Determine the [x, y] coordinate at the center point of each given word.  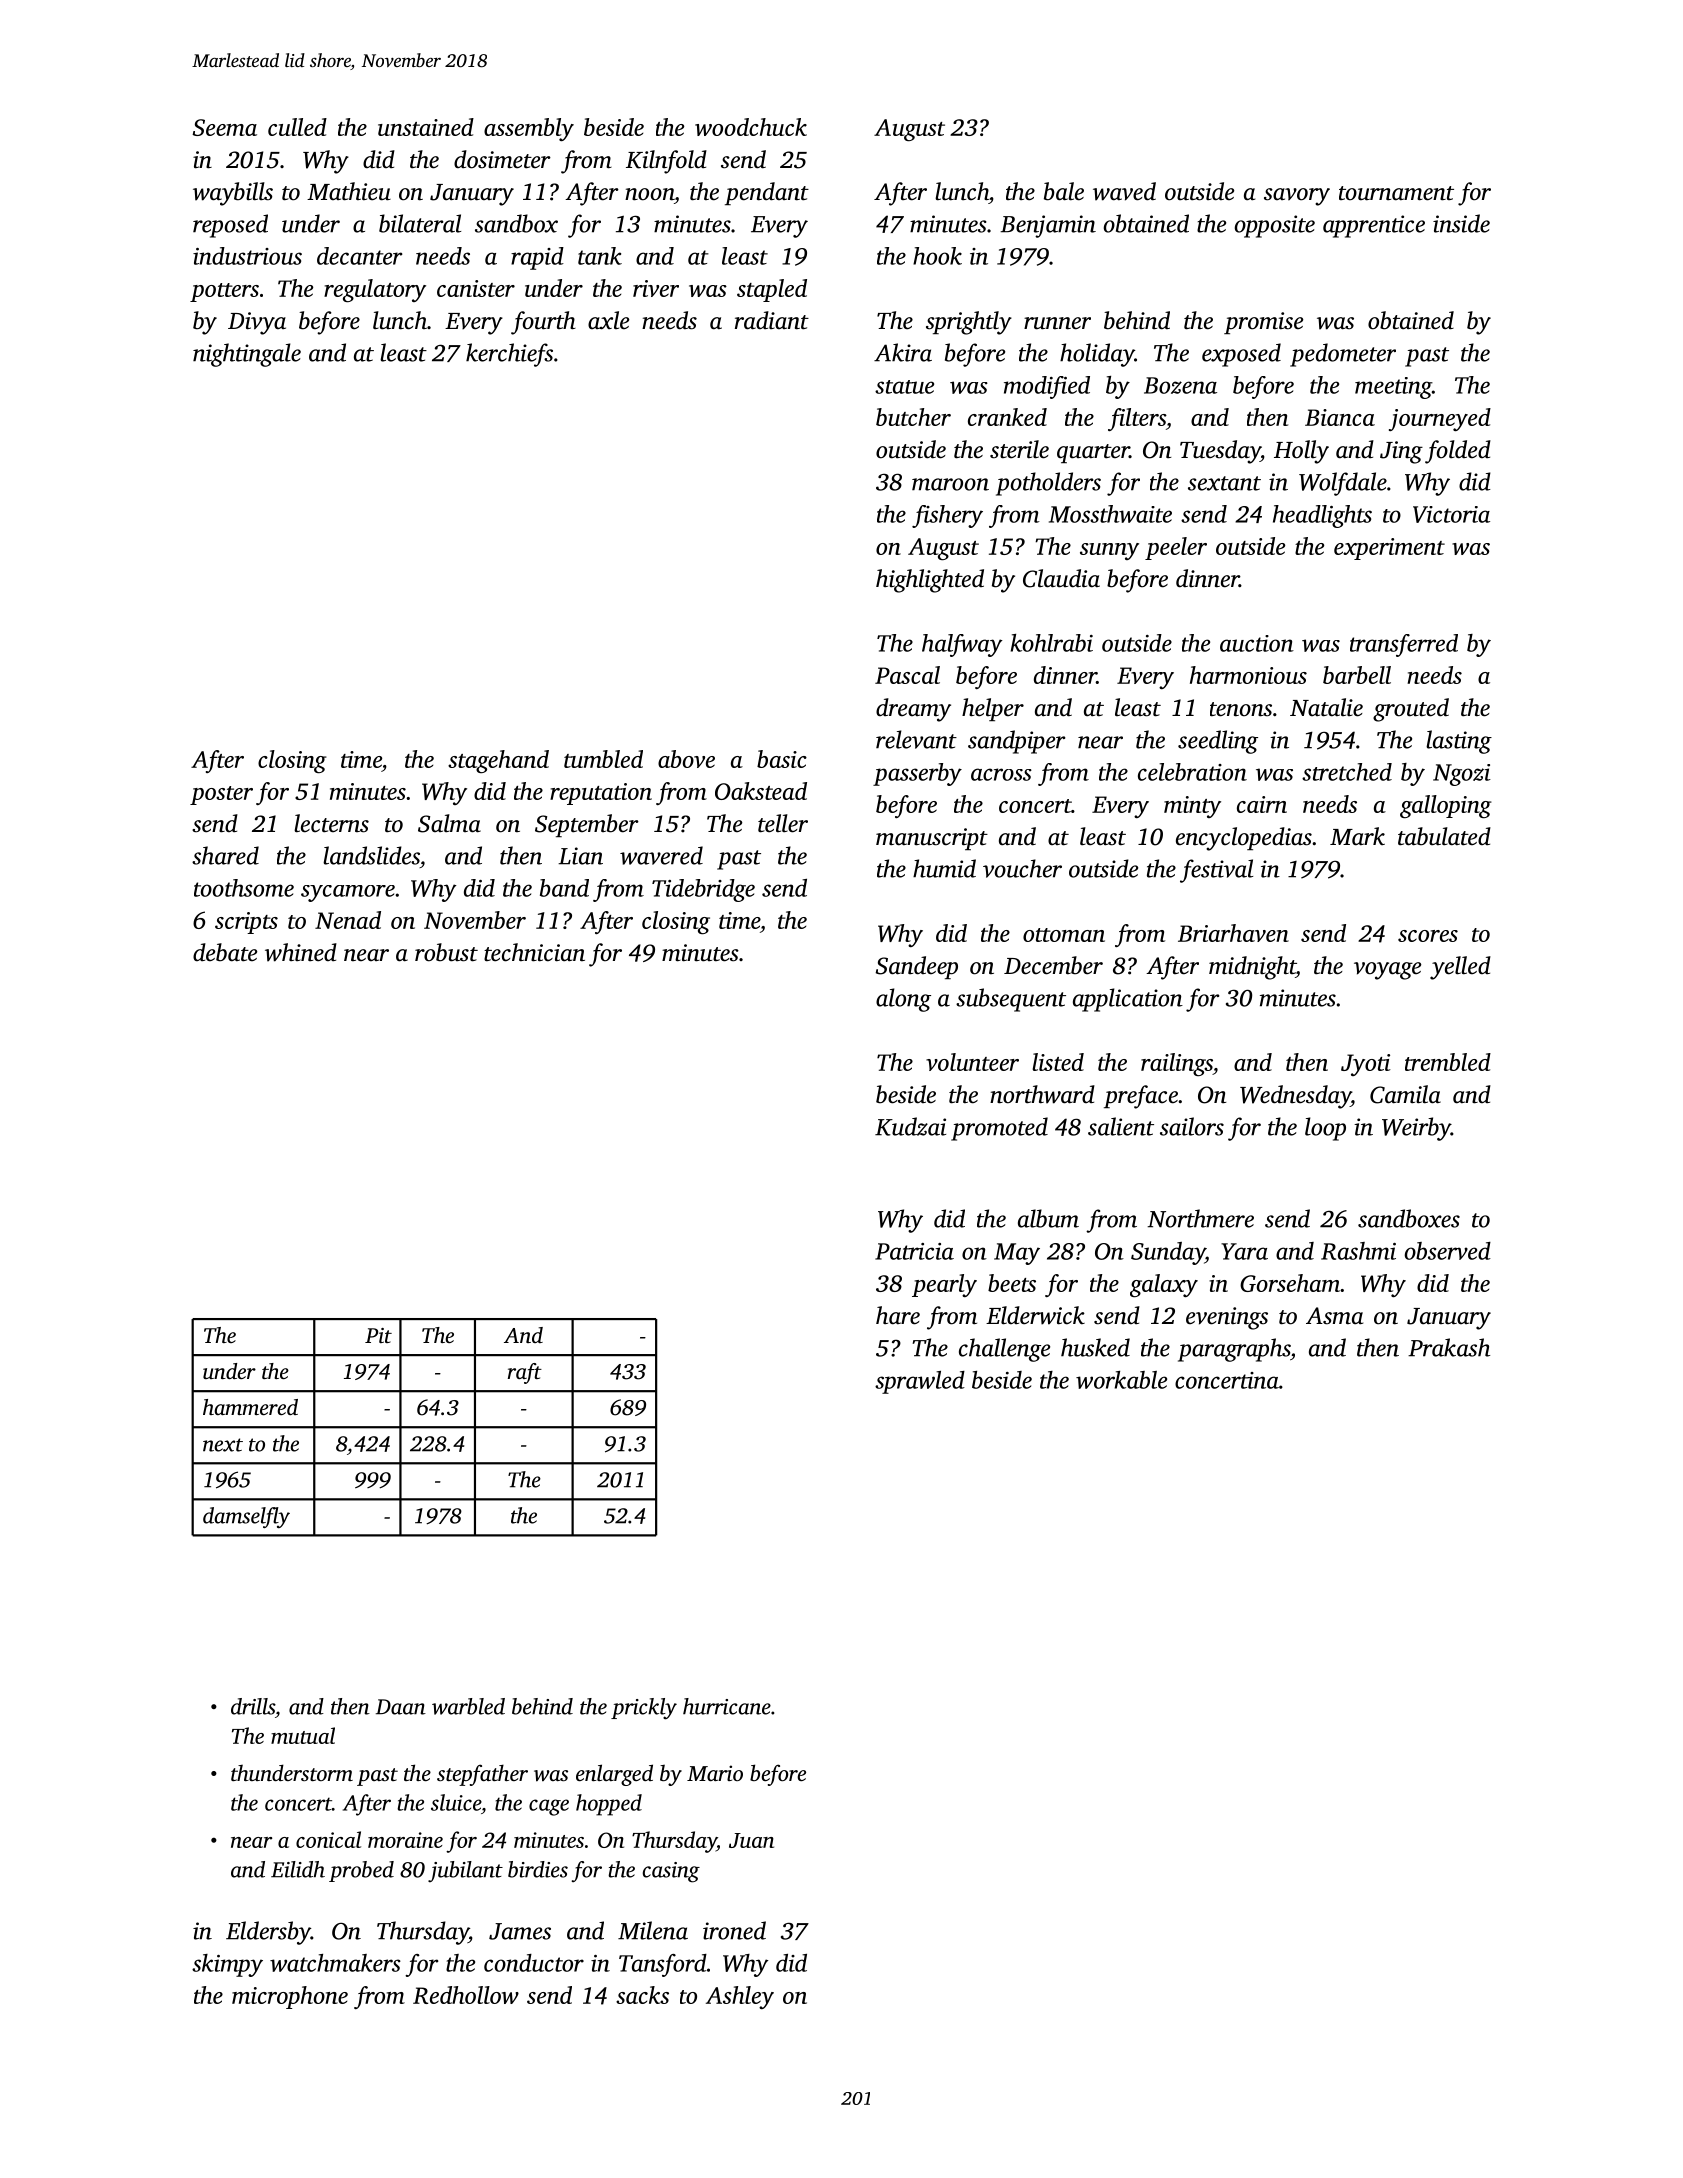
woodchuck [751, 127]
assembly [529, 129]
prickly [644, 1709]
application [1128, 1000]
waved [1124, 191]
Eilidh [298, 1869]
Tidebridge [703, 890]
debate [225, 952]
